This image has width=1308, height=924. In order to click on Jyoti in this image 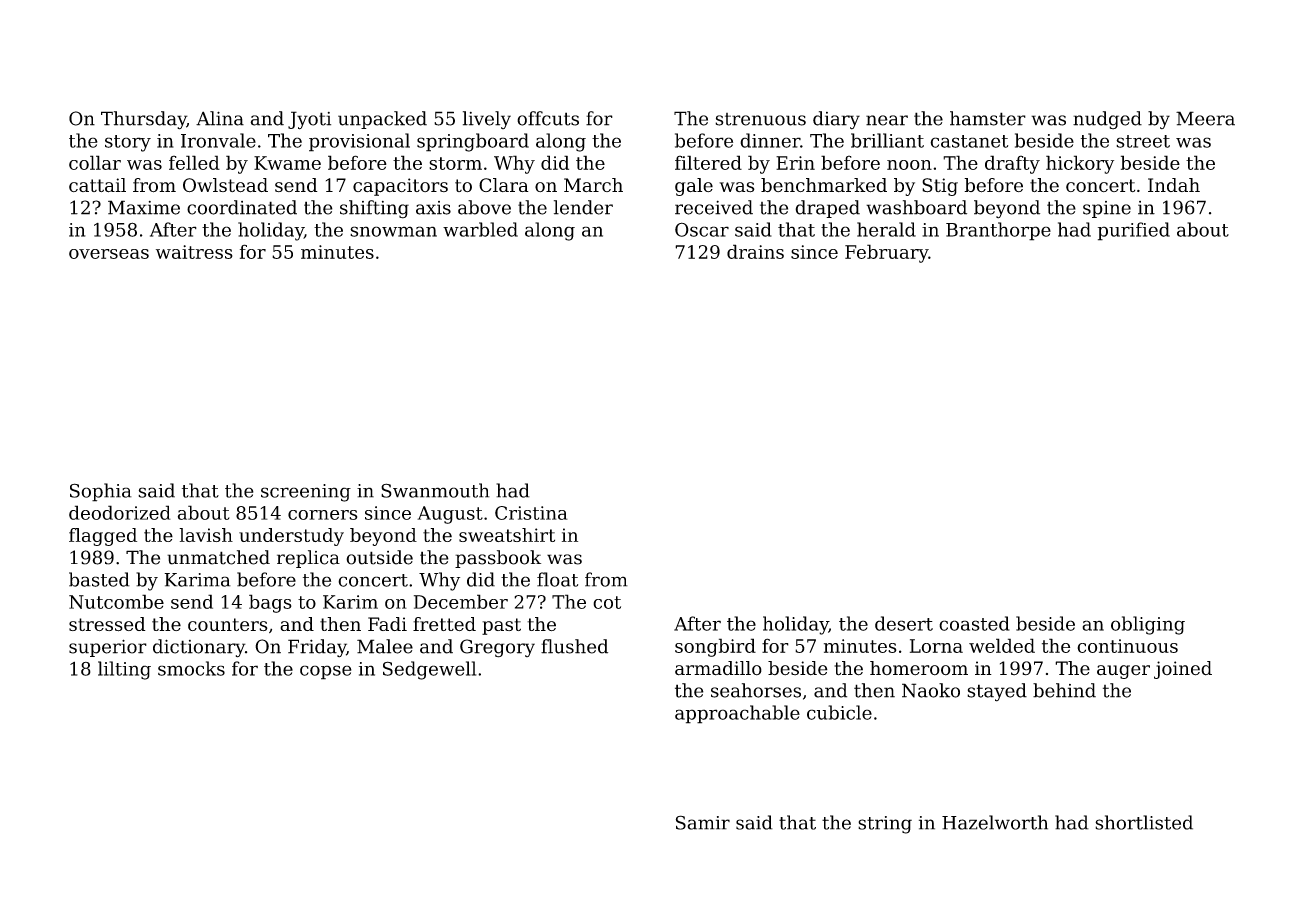, I will do `click(309, 120)`.
